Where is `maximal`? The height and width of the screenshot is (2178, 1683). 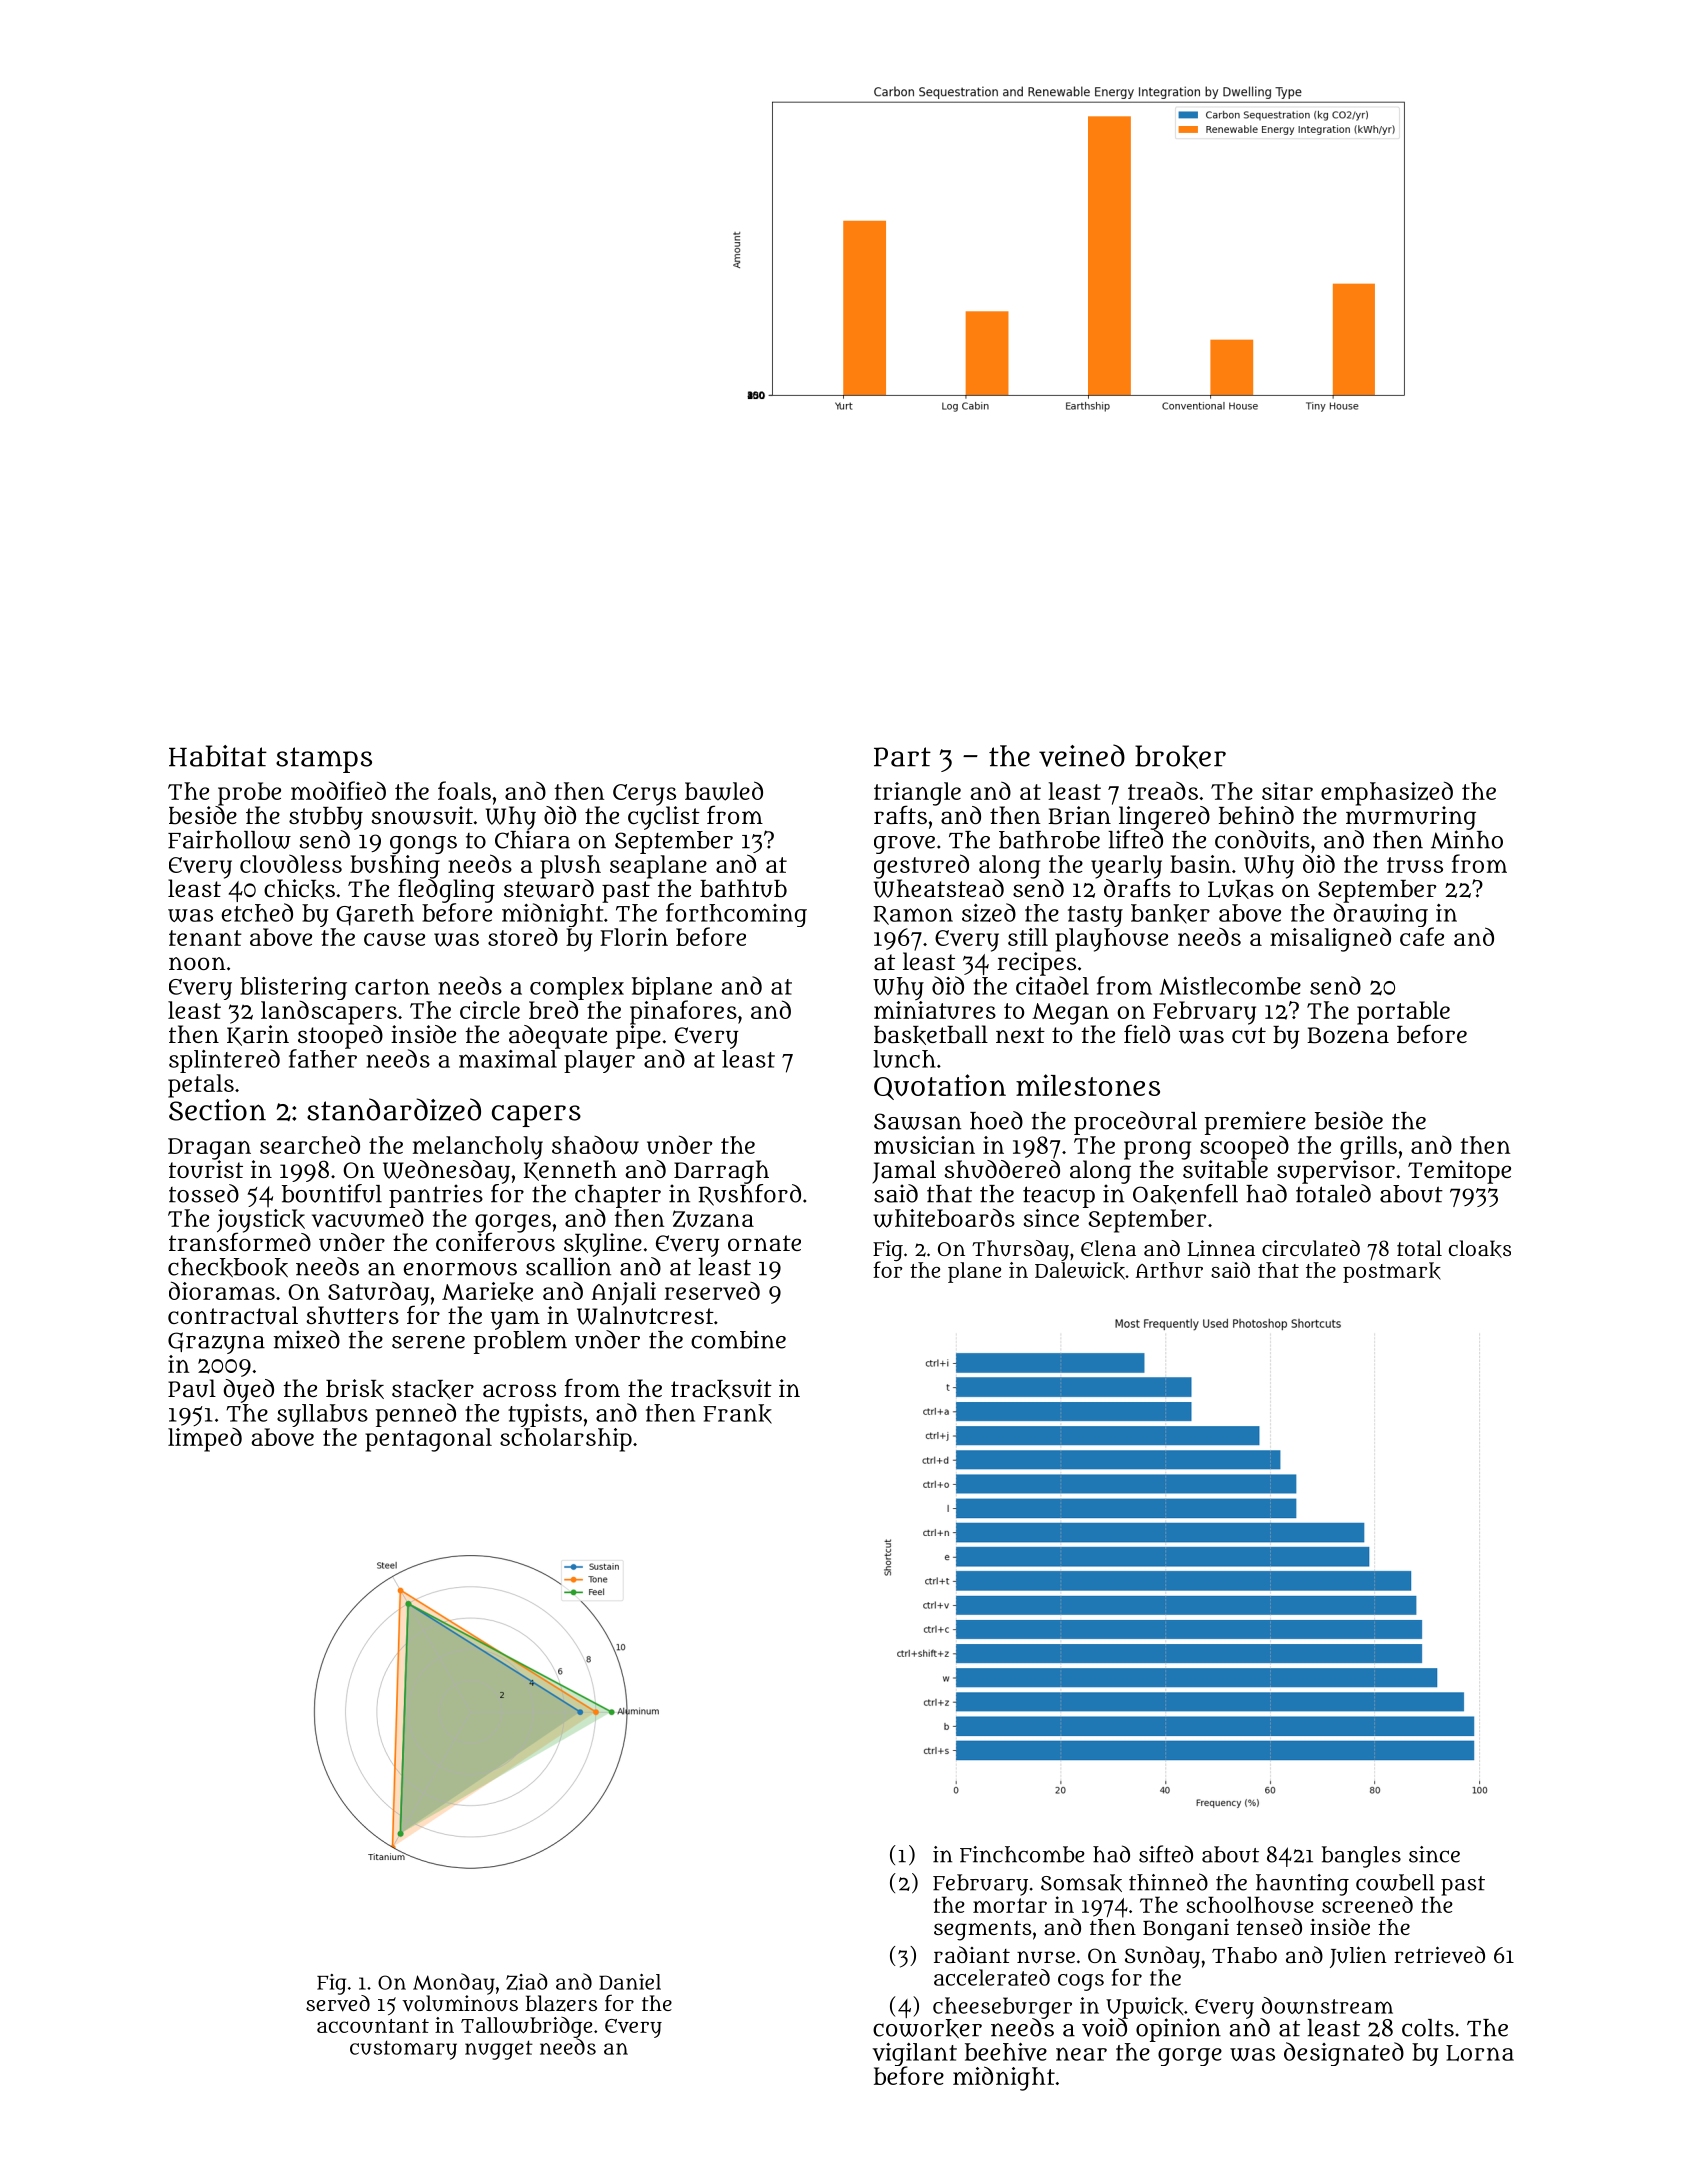
maximal is located at coordinates (508, 1059).
